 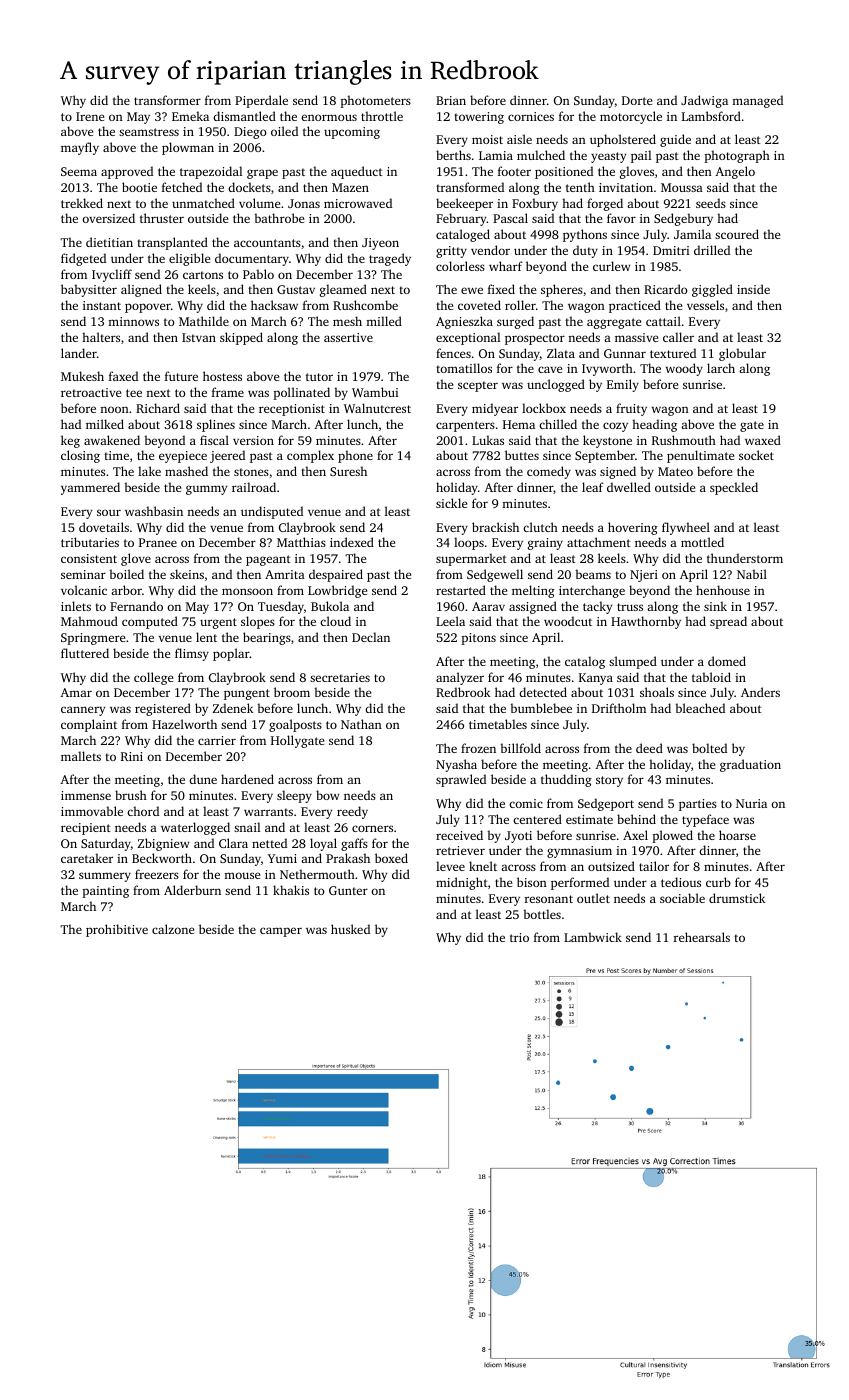 I want to click on tailor, so click(x=654, y=866).
